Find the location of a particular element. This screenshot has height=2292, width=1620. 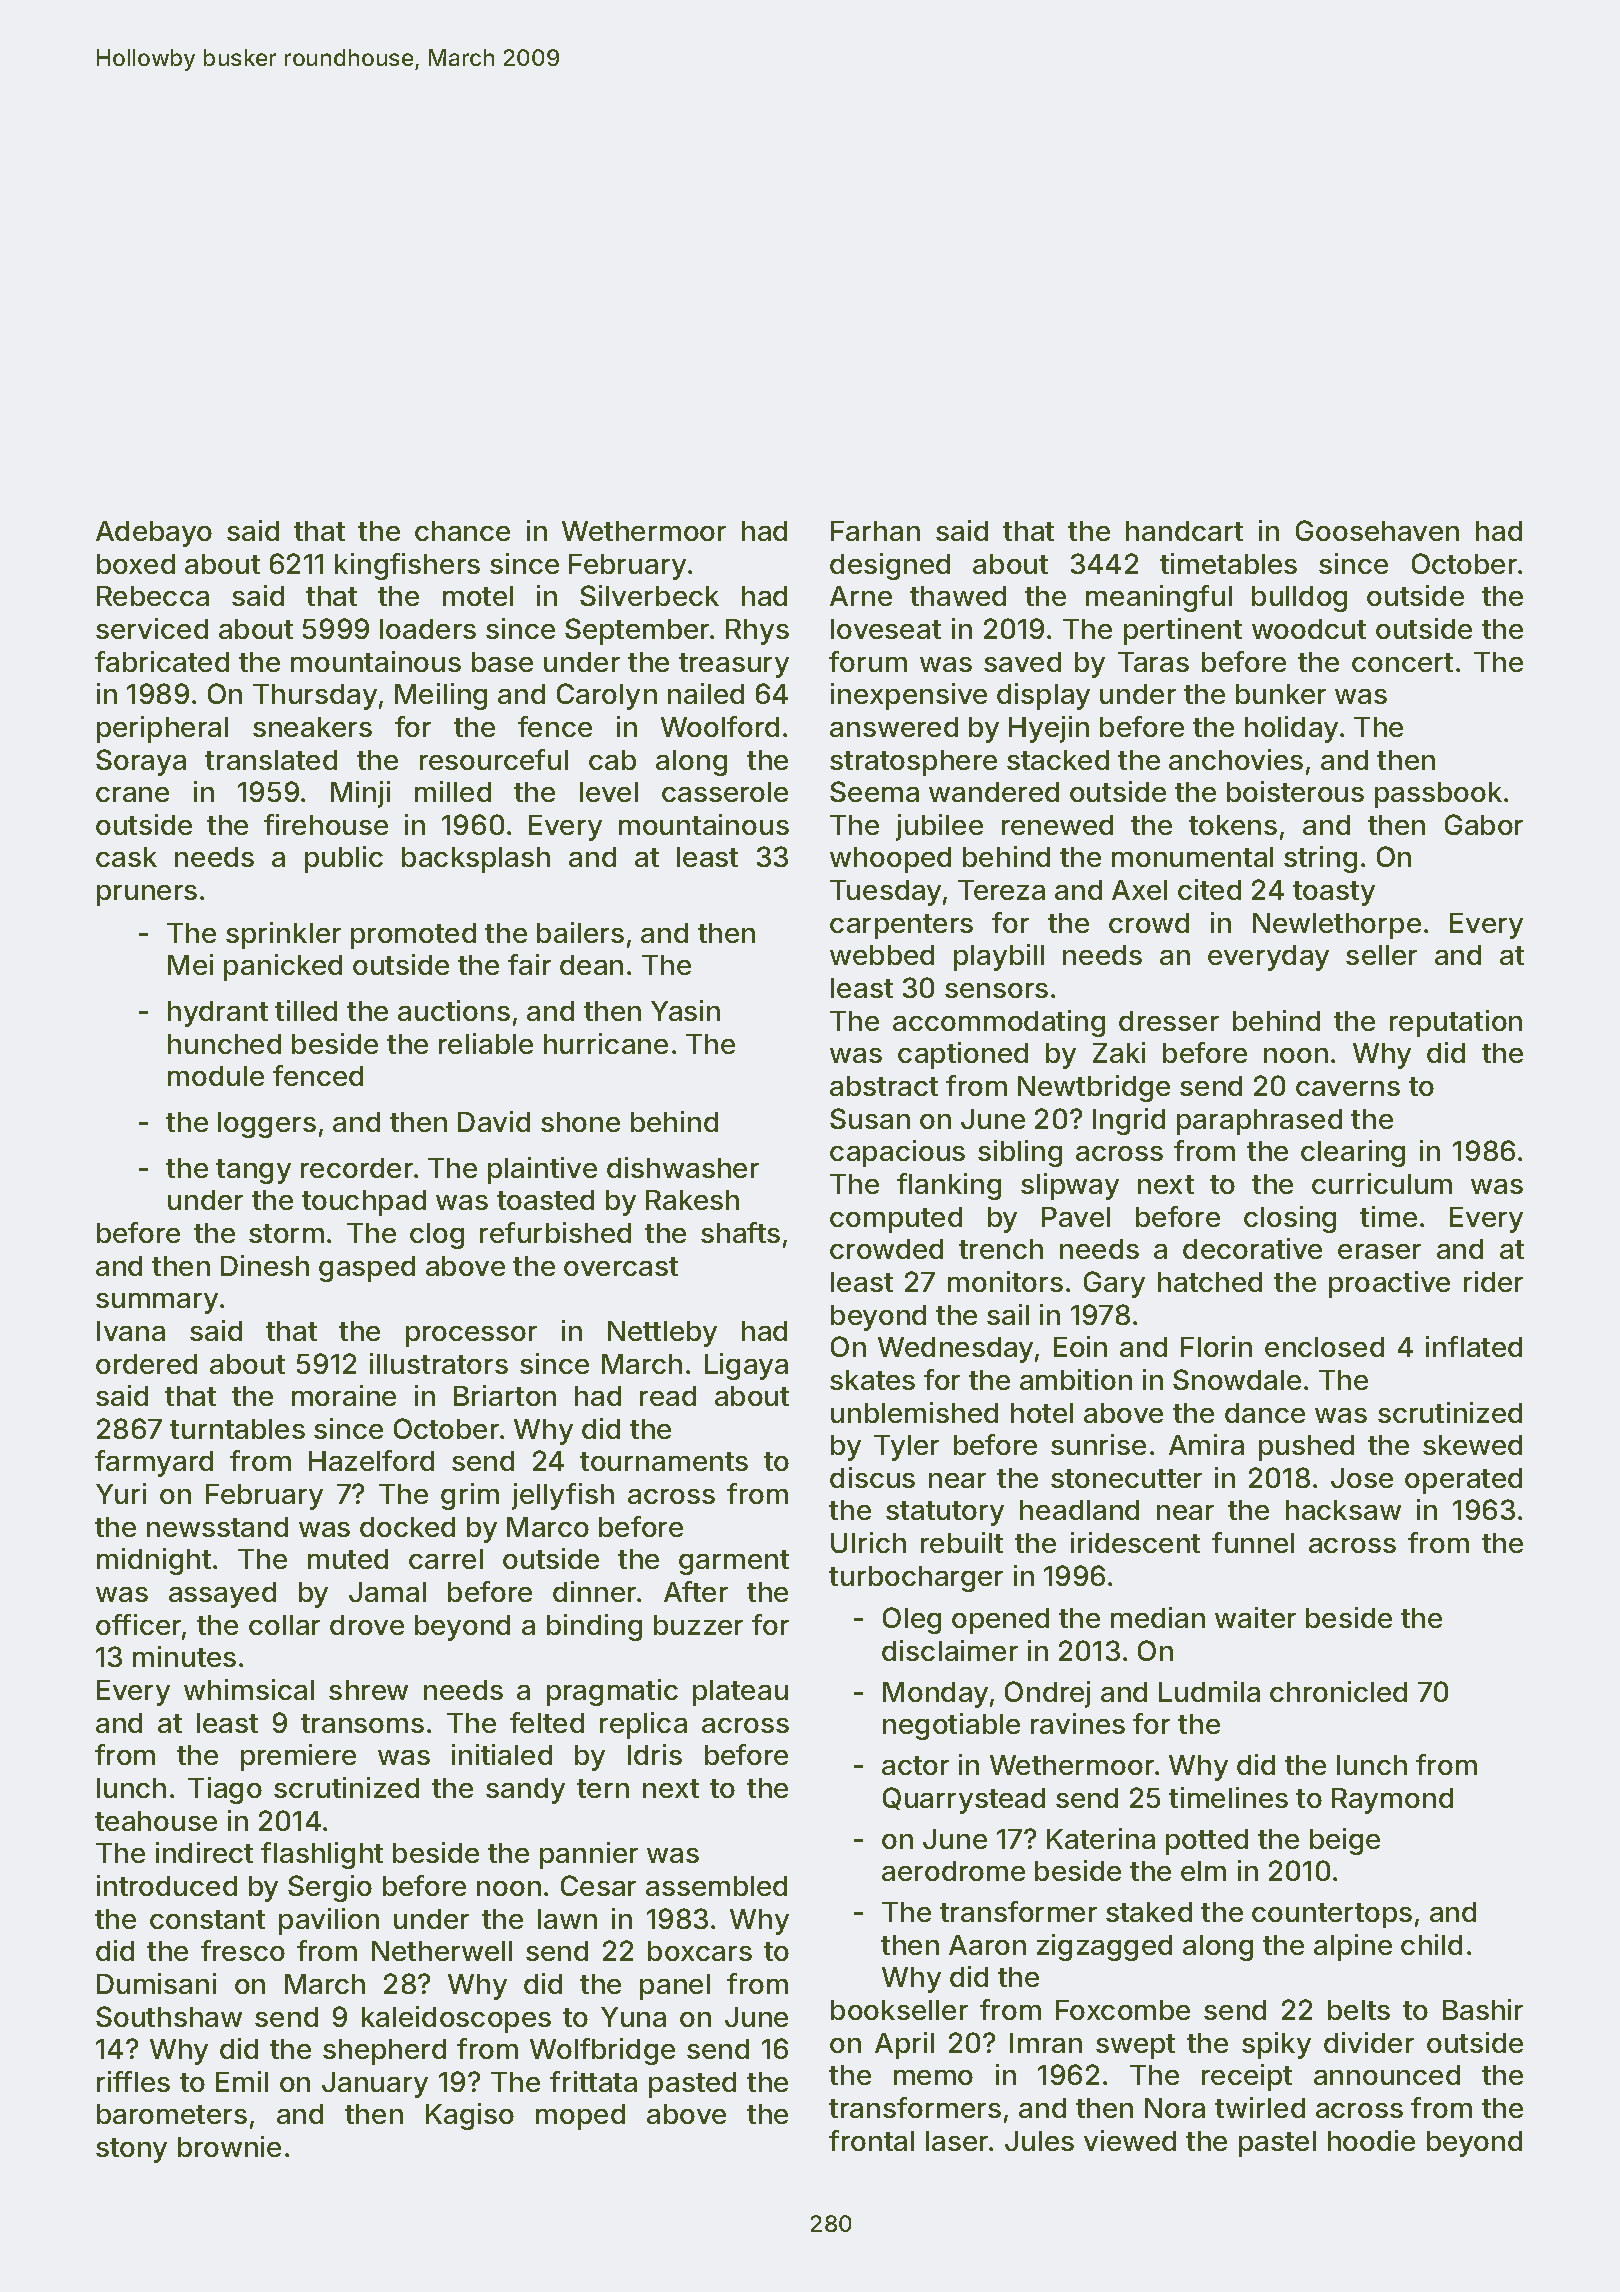

Nettleby is located at coordinates (662, 1334).
